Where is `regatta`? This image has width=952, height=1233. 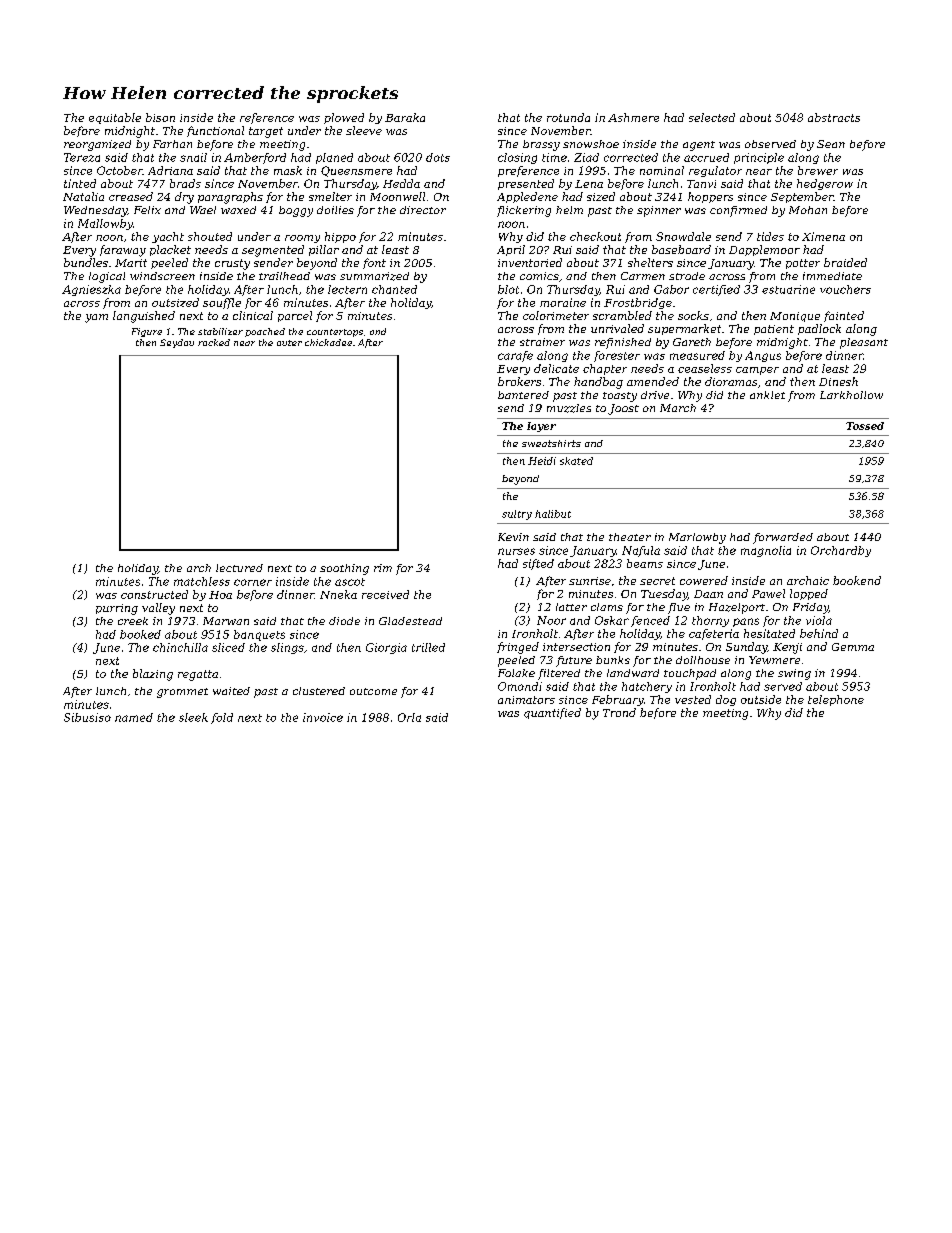 regatta is located at coordinates (198, 675).
